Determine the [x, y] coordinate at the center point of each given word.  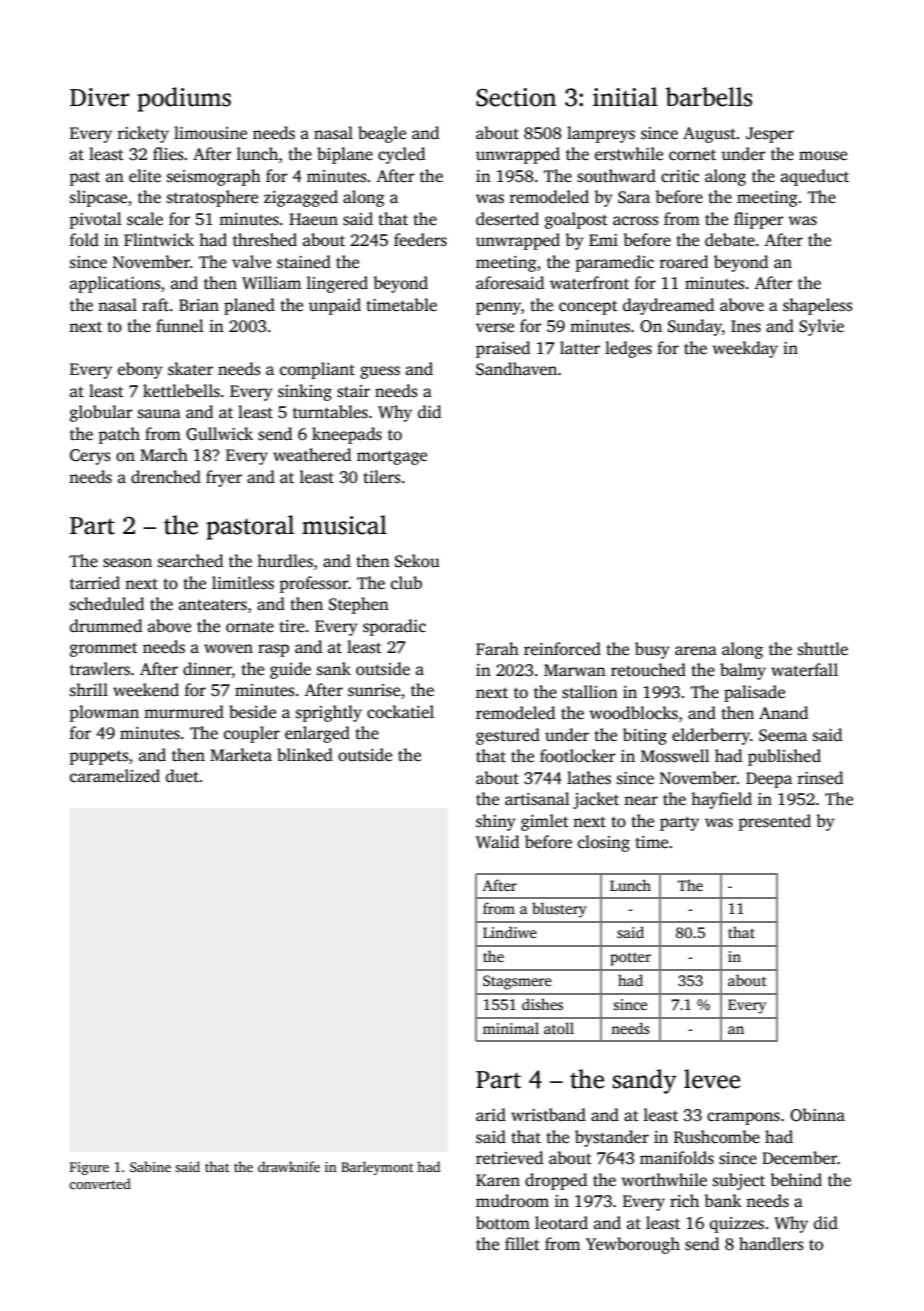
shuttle [823, 649]
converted [100, 1183]
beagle [382, 134]
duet [182, 776]
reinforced [562, 649]
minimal [511, 1028]
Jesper [770, 135]
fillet [522, 1243]
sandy [645, 1081]
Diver [100, 97]
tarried [95, 583]
